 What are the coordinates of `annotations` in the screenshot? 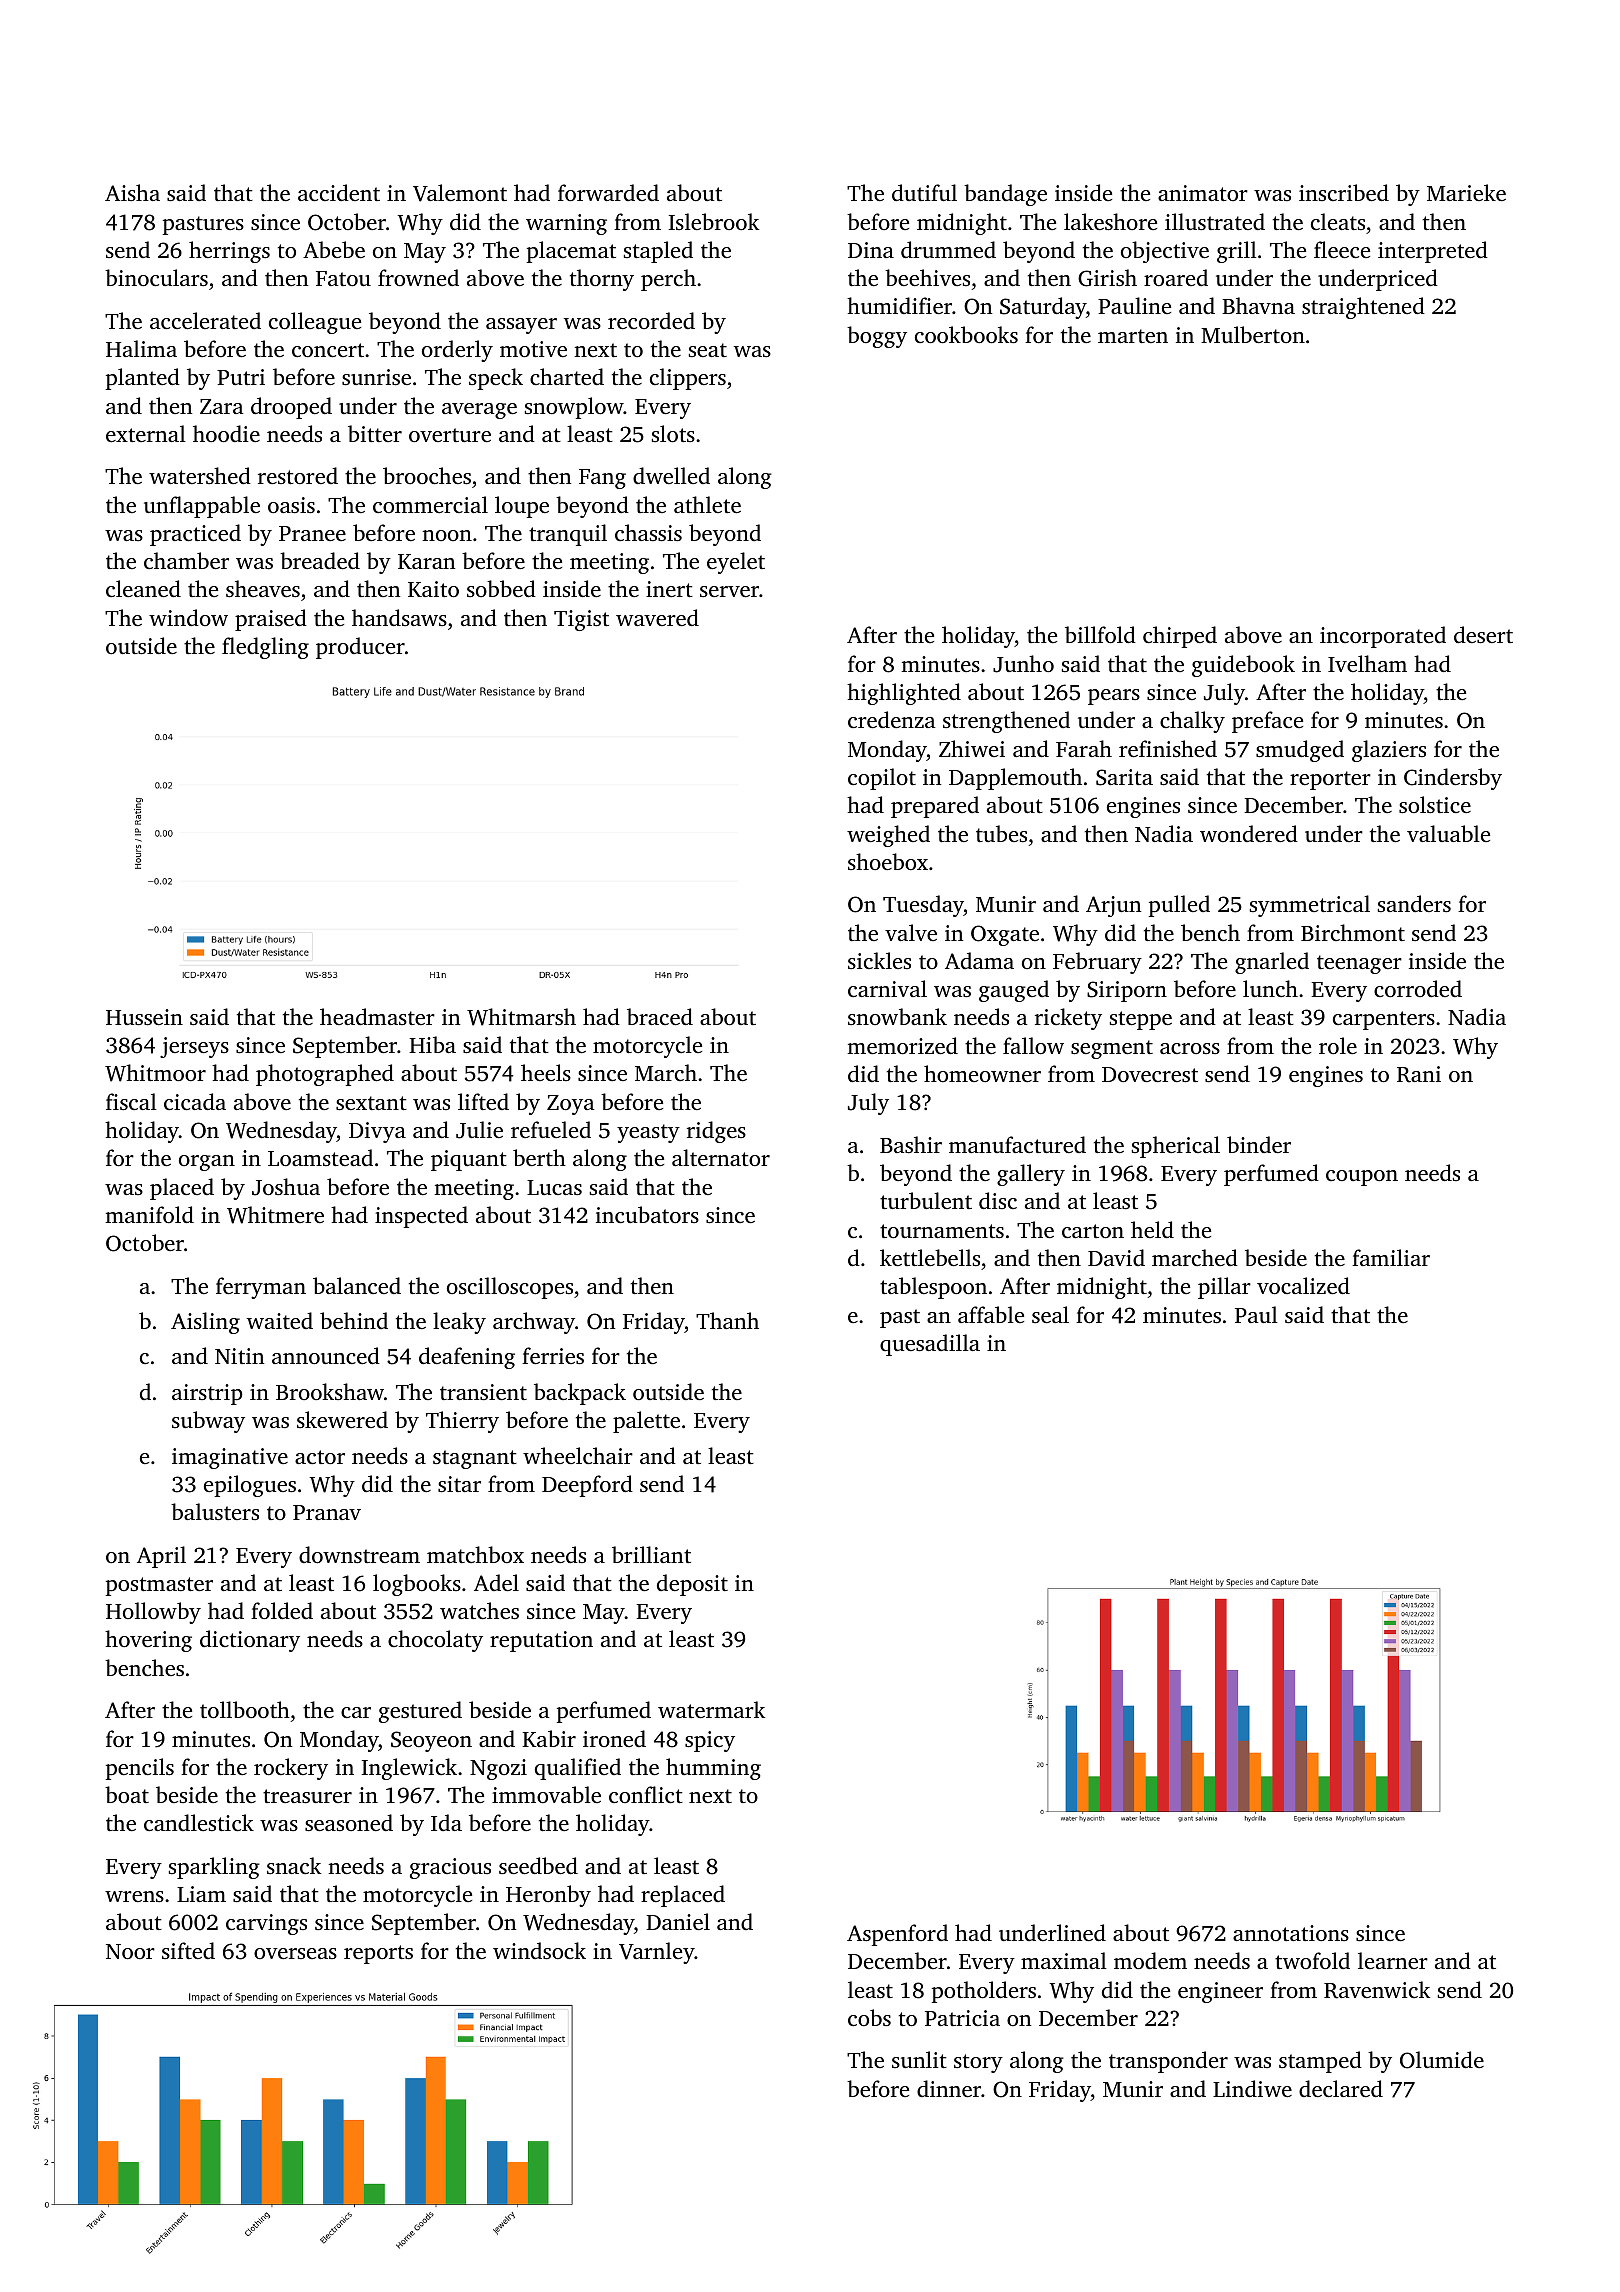 It's located at (1291, 1933).
